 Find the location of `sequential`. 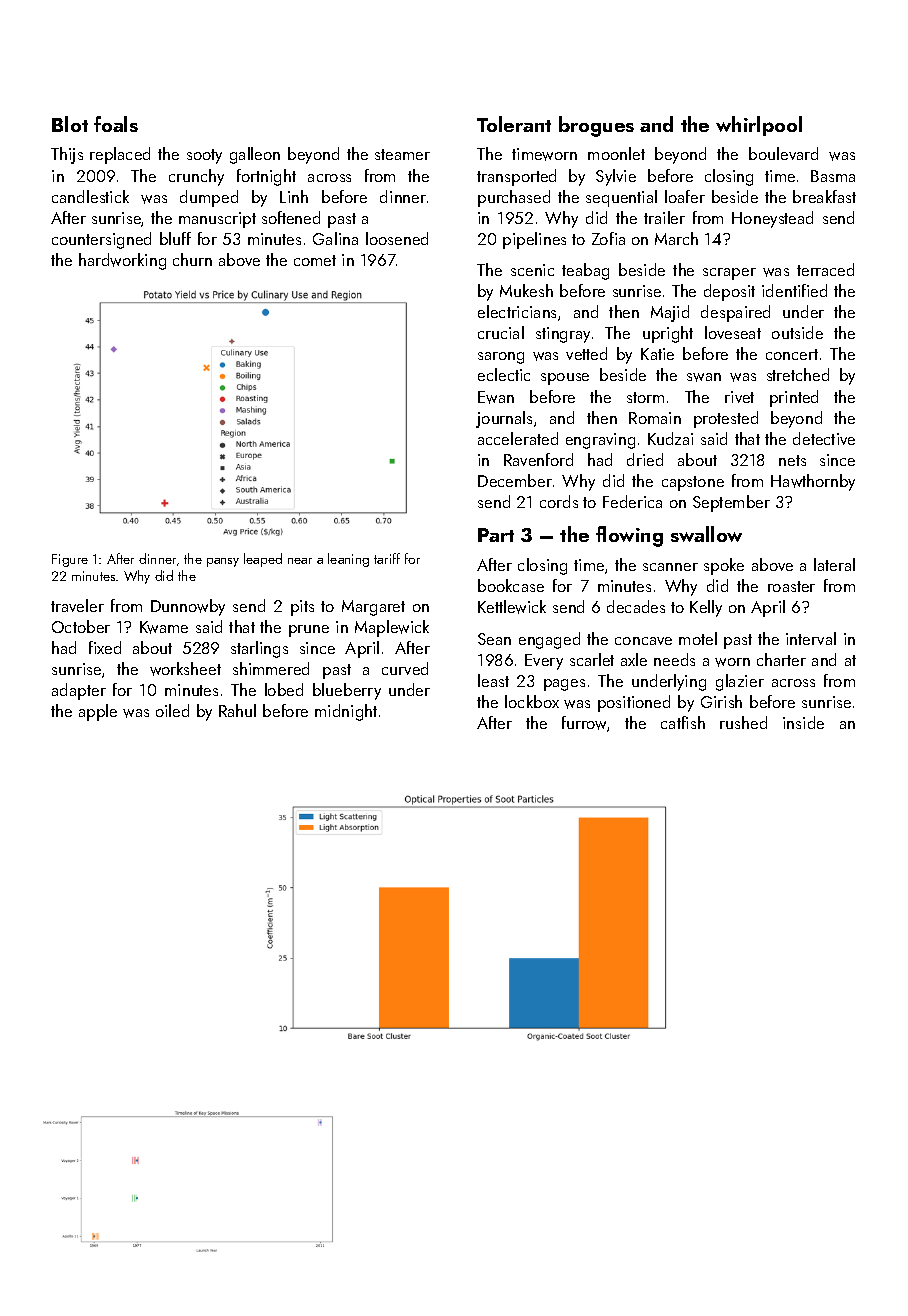

sequential is located at coordinates (621, 198).
